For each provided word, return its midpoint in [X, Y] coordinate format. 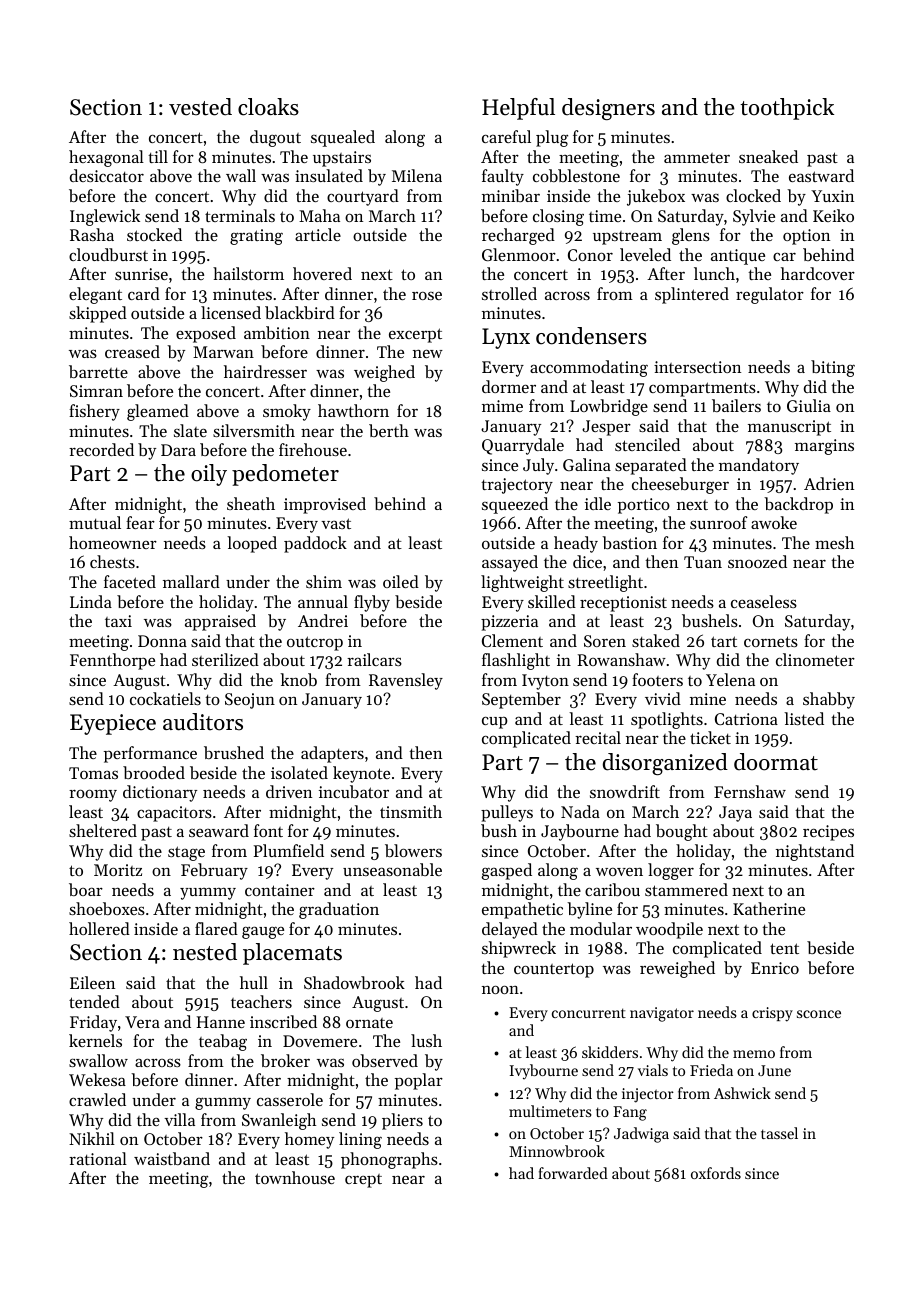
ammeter [697, 158]
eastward [821, 175]
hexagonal [106, 158]
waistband [172, 1158]
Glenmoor [519, 254]
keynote [361, 774]
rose [427, 296]
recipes [828, 833]
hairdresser [265, 371]
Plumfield [289, 850]
